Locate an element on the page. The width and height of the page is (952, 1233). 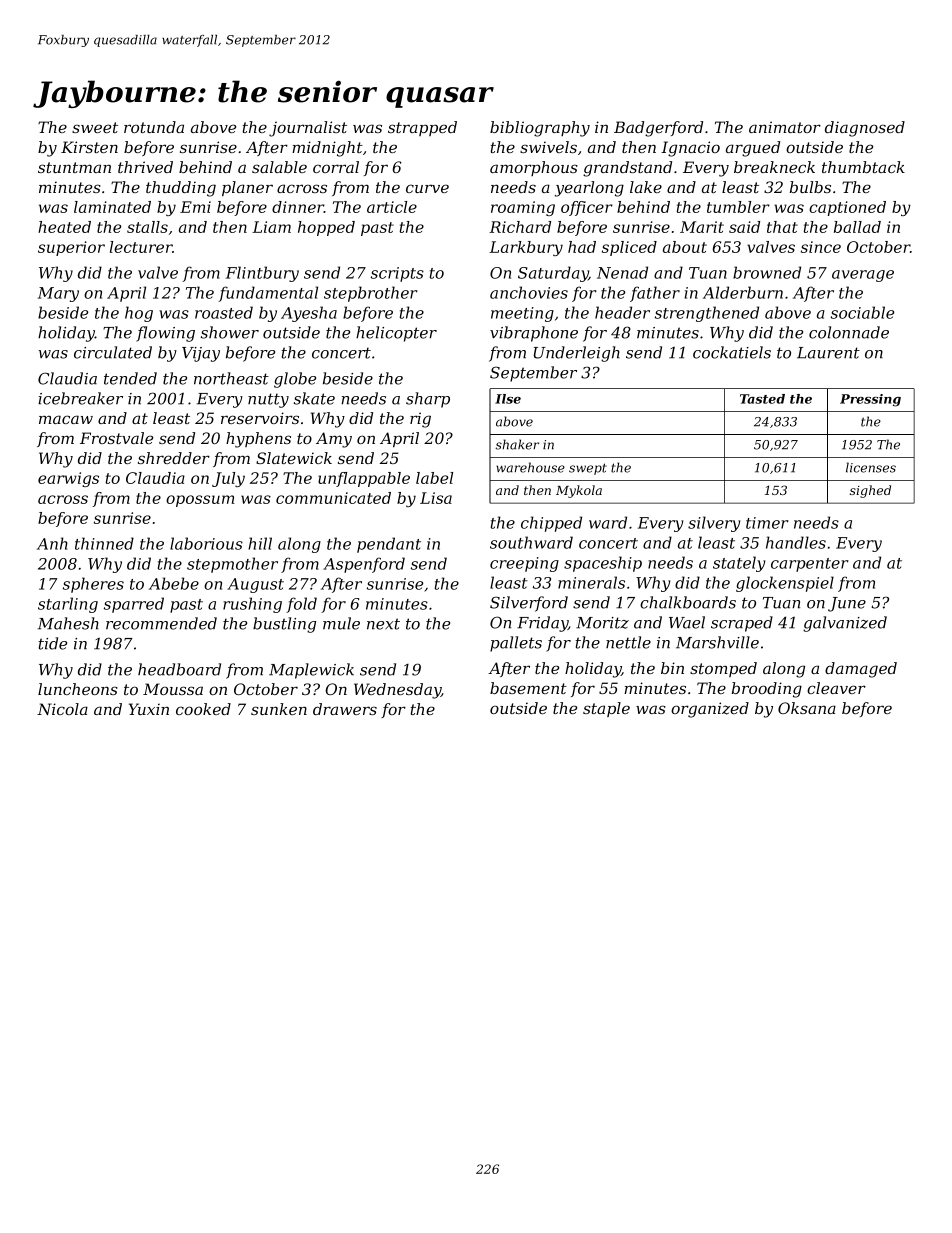
sweet is located at coordinates (95, 127).
